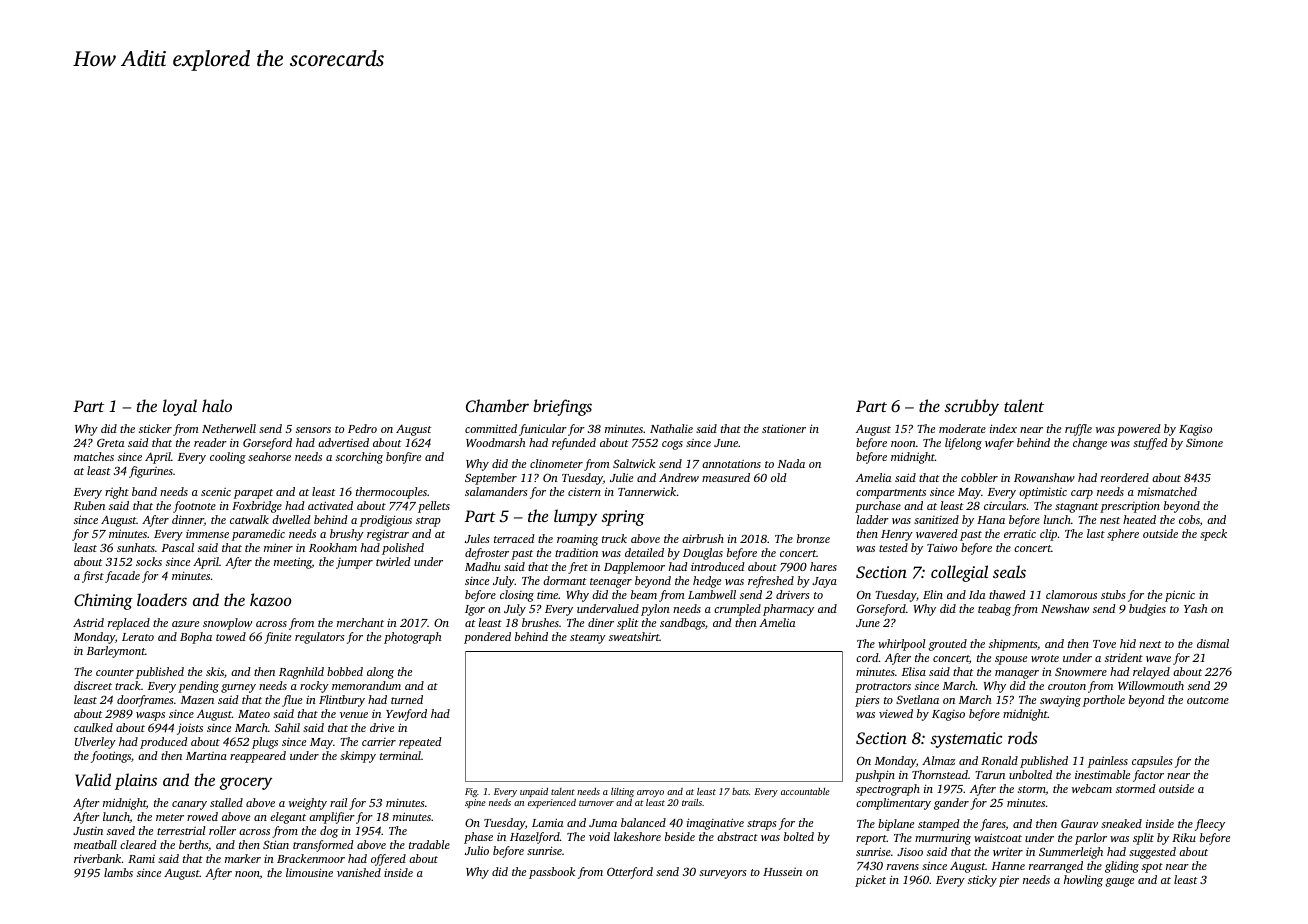 This document has width=1308, height=924. What do you see at coordinates (1045, 658) in the document?
I see `wrote` at bounding box center [1045, 658].
